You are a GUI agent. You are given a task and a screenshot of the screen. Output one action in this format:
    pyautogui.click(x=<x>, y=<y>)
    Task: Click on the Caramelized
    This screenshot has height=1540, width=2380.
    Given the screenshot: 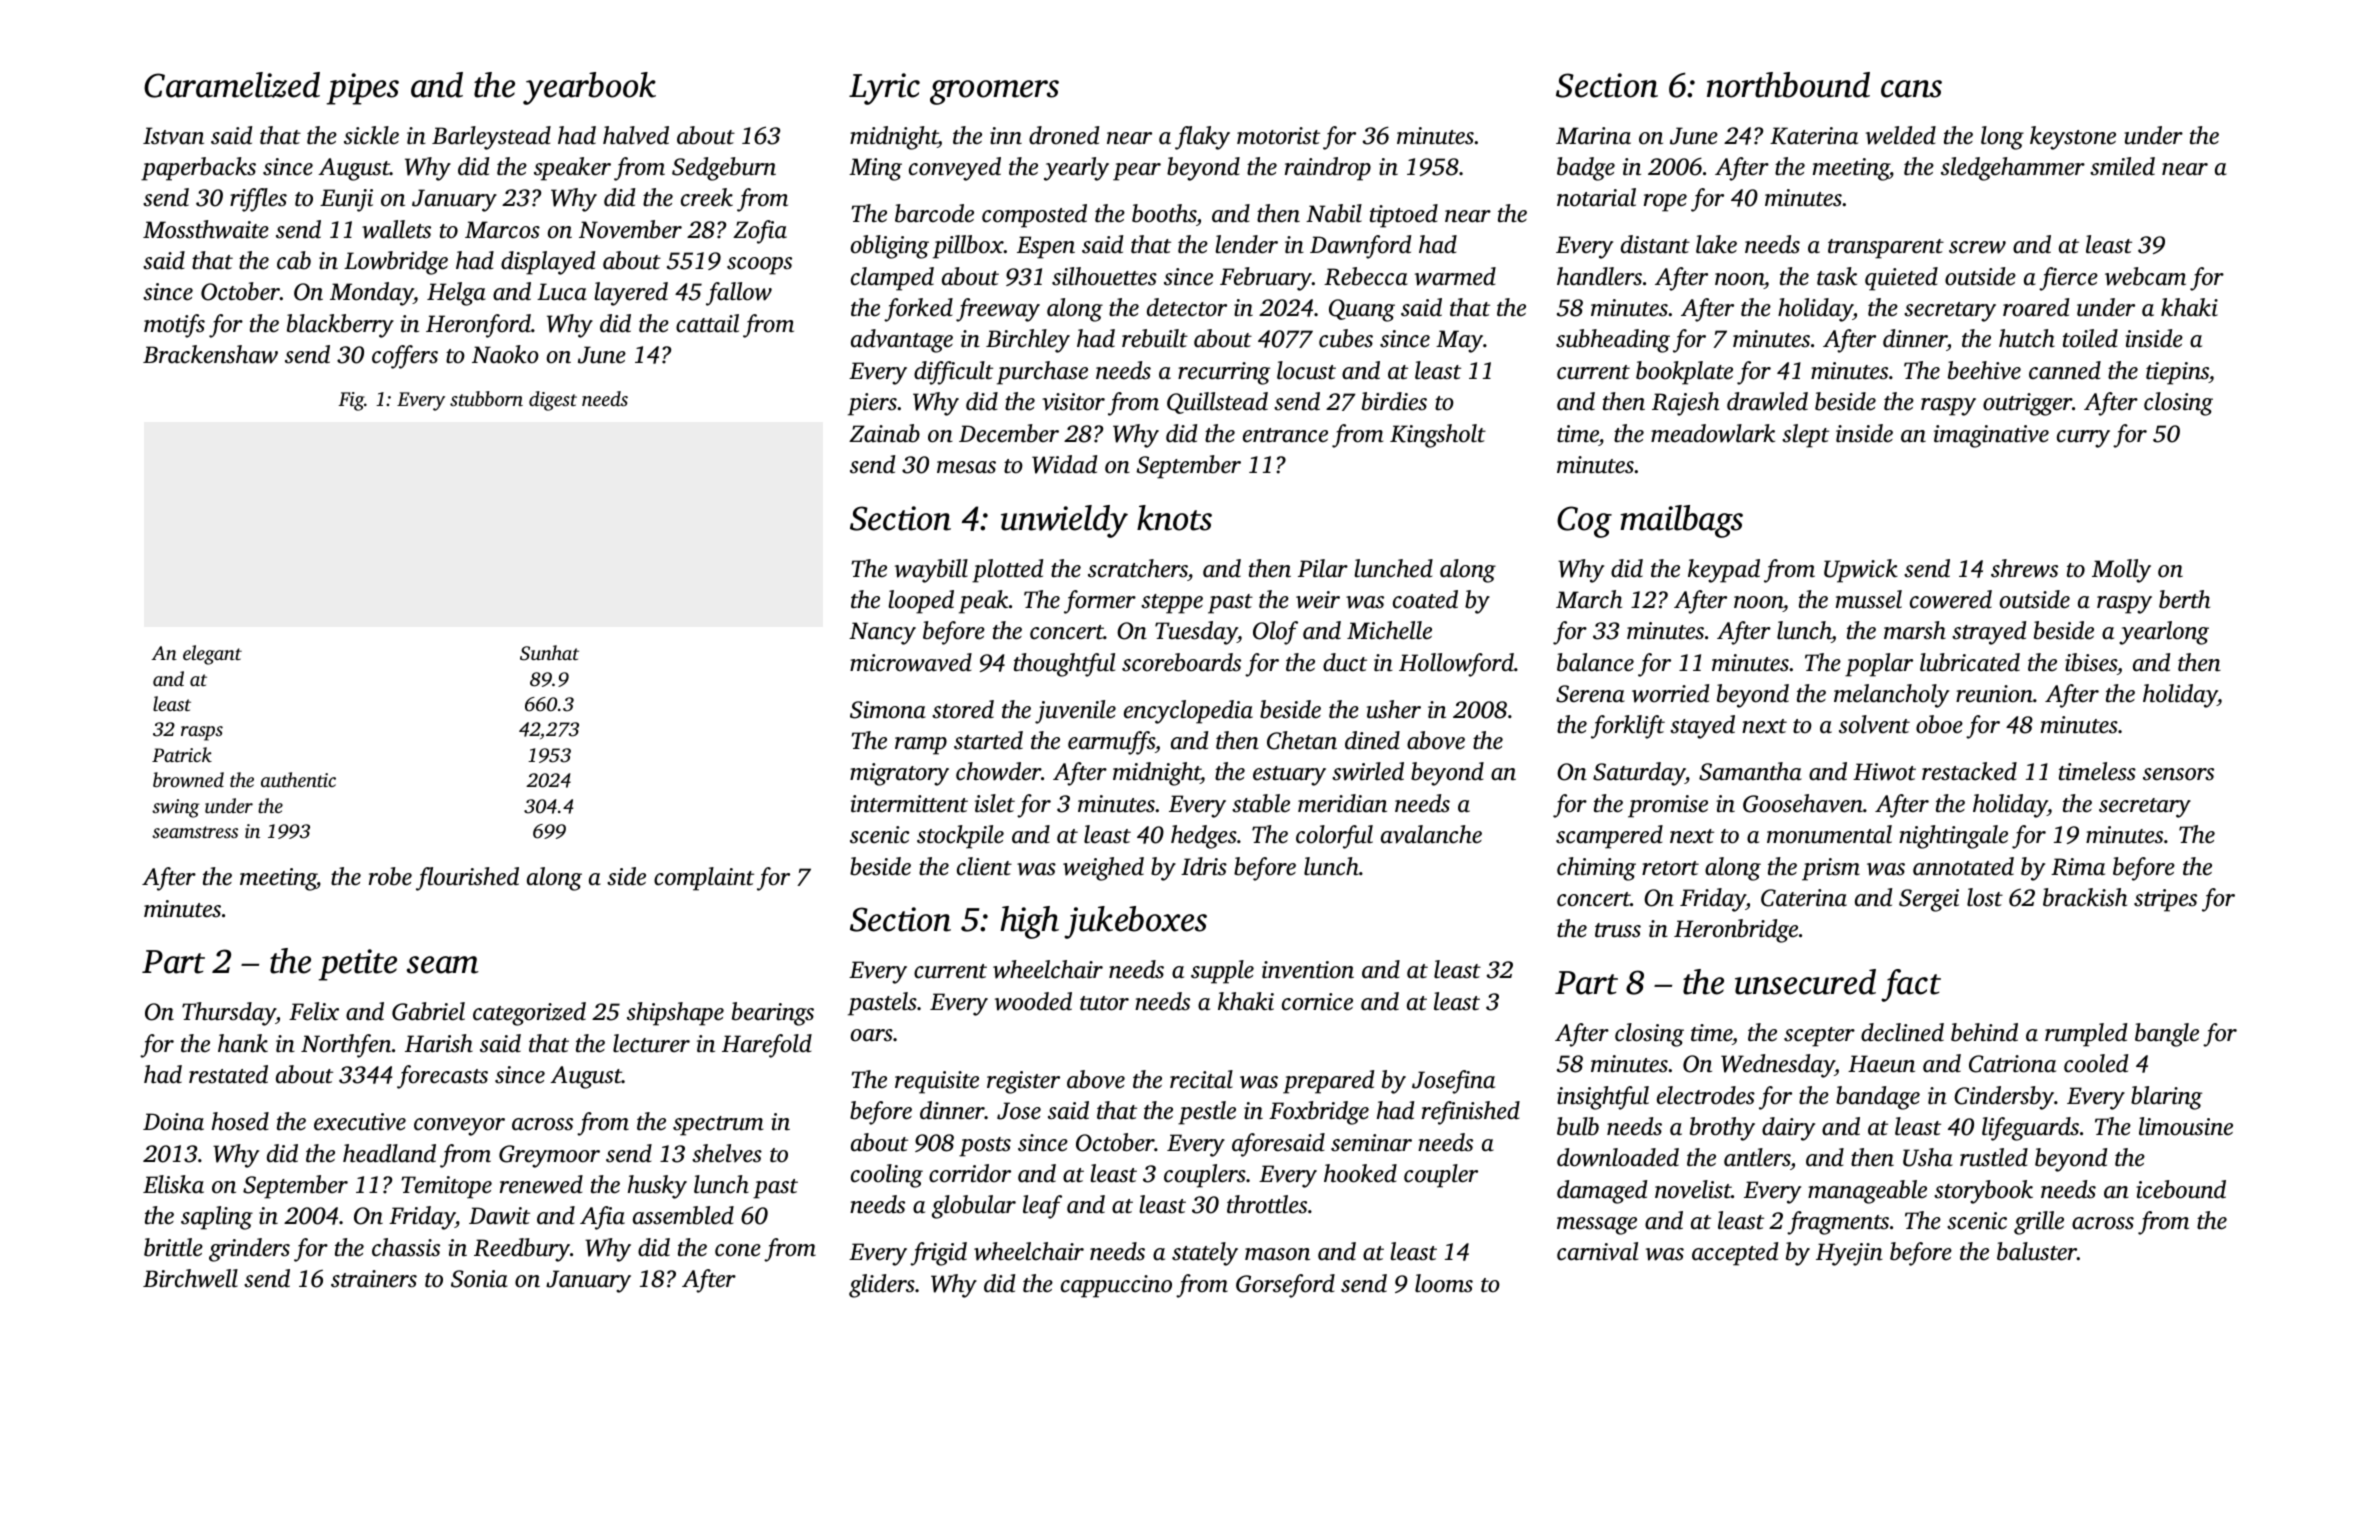 What is the action you would take?
    pyautogui.click(x=232, y=85)
